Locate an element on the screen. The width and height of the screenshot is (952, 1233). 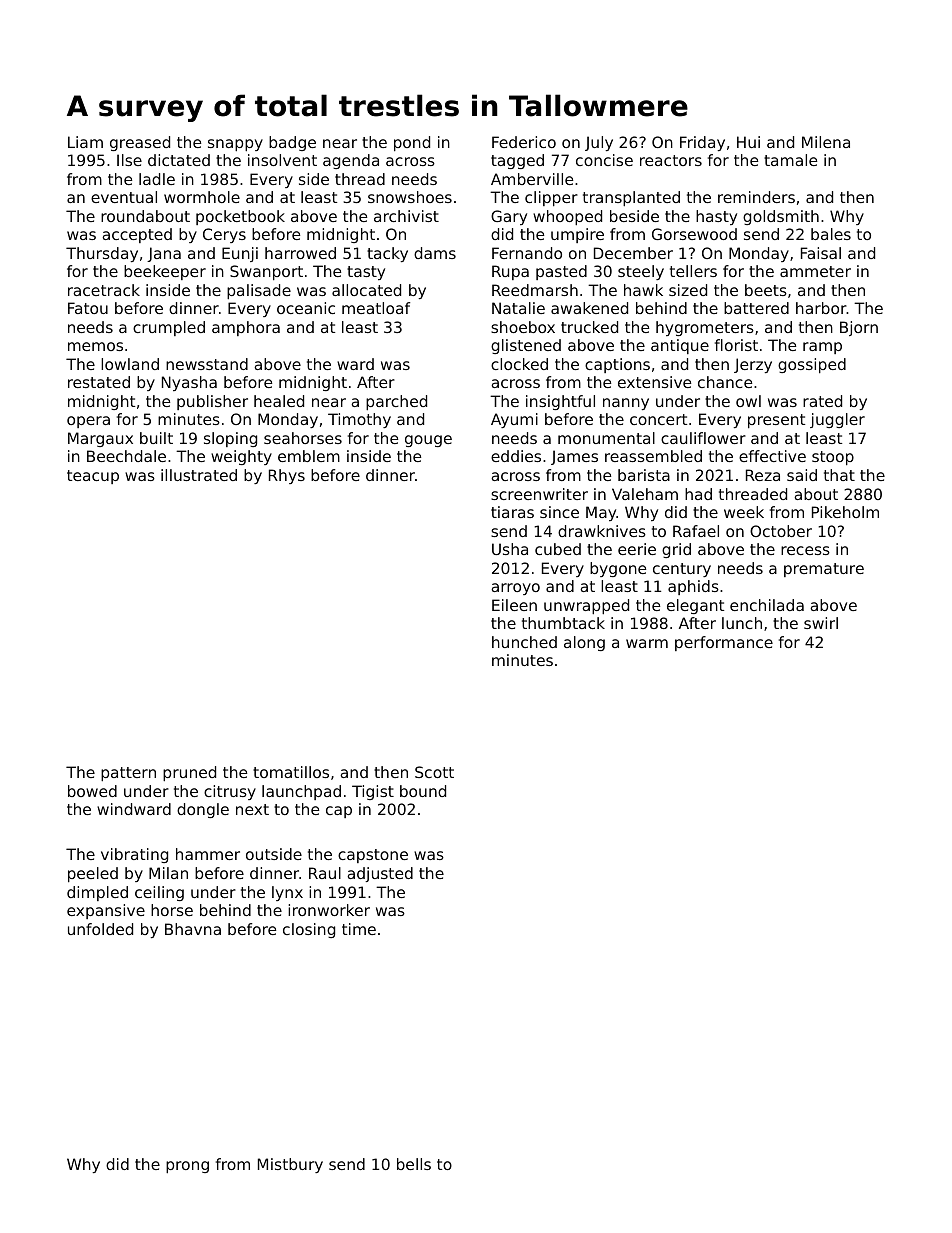
Mistbury is located at coordinates (290, 1165).
